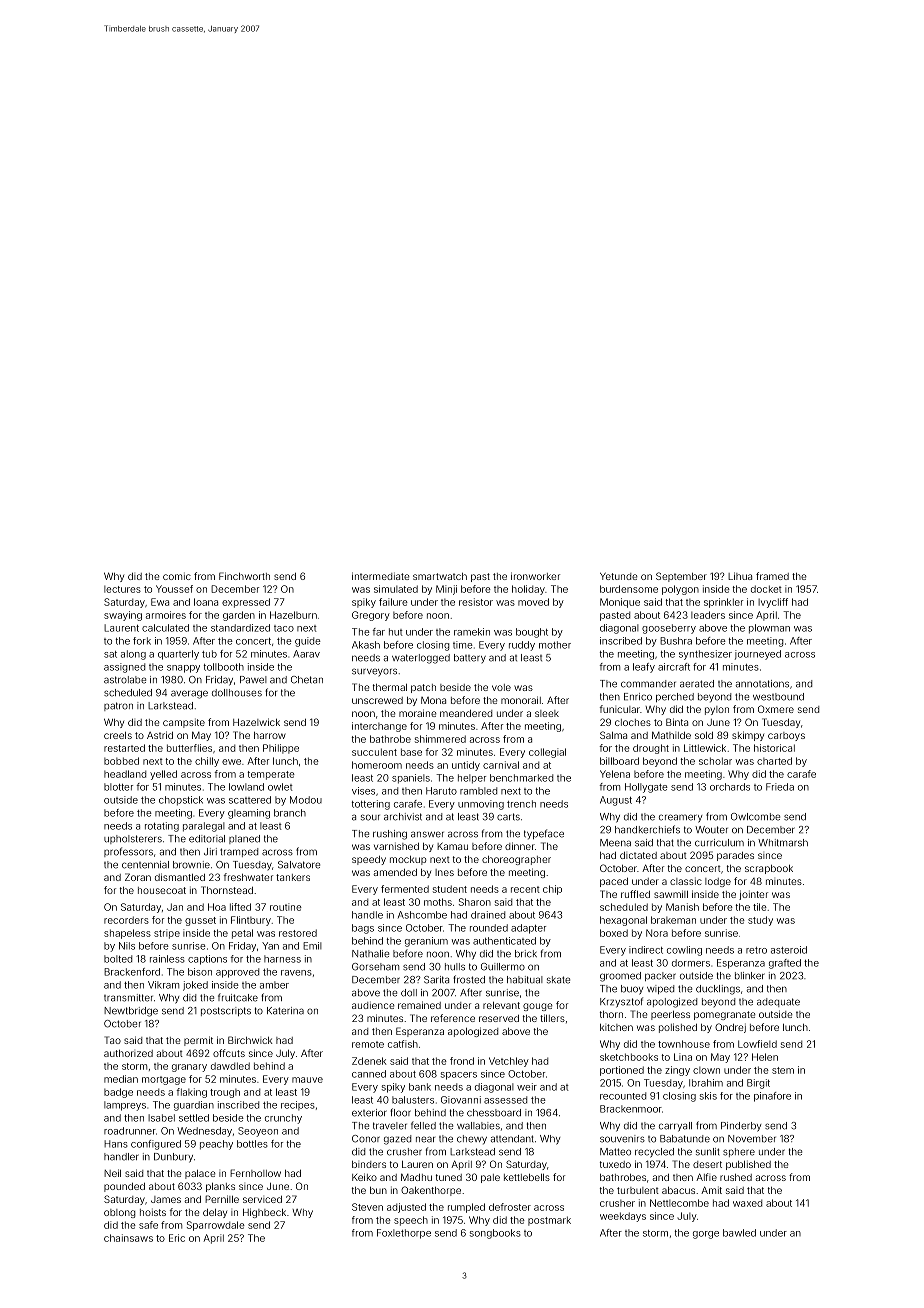  I want to click on exterior, so click(369, 1113).
